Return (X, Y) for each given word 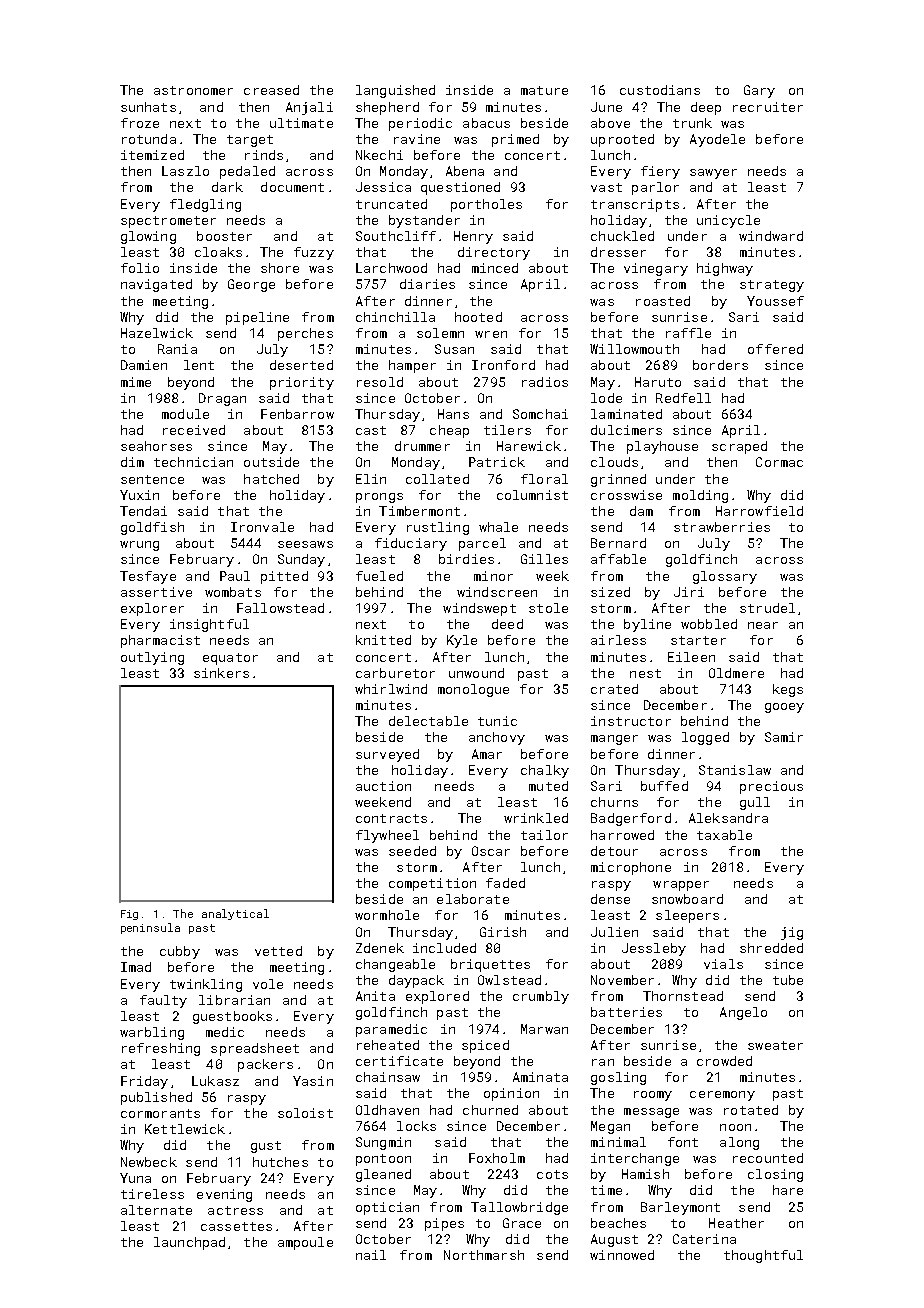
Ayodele (717, 140)
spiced (485, 1046)
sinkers (221, 673)
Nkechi (379, 155)
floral (544, 479)
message (651, 1113)
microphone (631, 868)
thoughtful (763, 1256)
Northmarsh (484, 1255)
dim (132, 462)
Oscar (491, 851)
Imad (136, 967)
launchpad (189, 1243)
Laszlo (185, 171)
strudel (767, 608)
